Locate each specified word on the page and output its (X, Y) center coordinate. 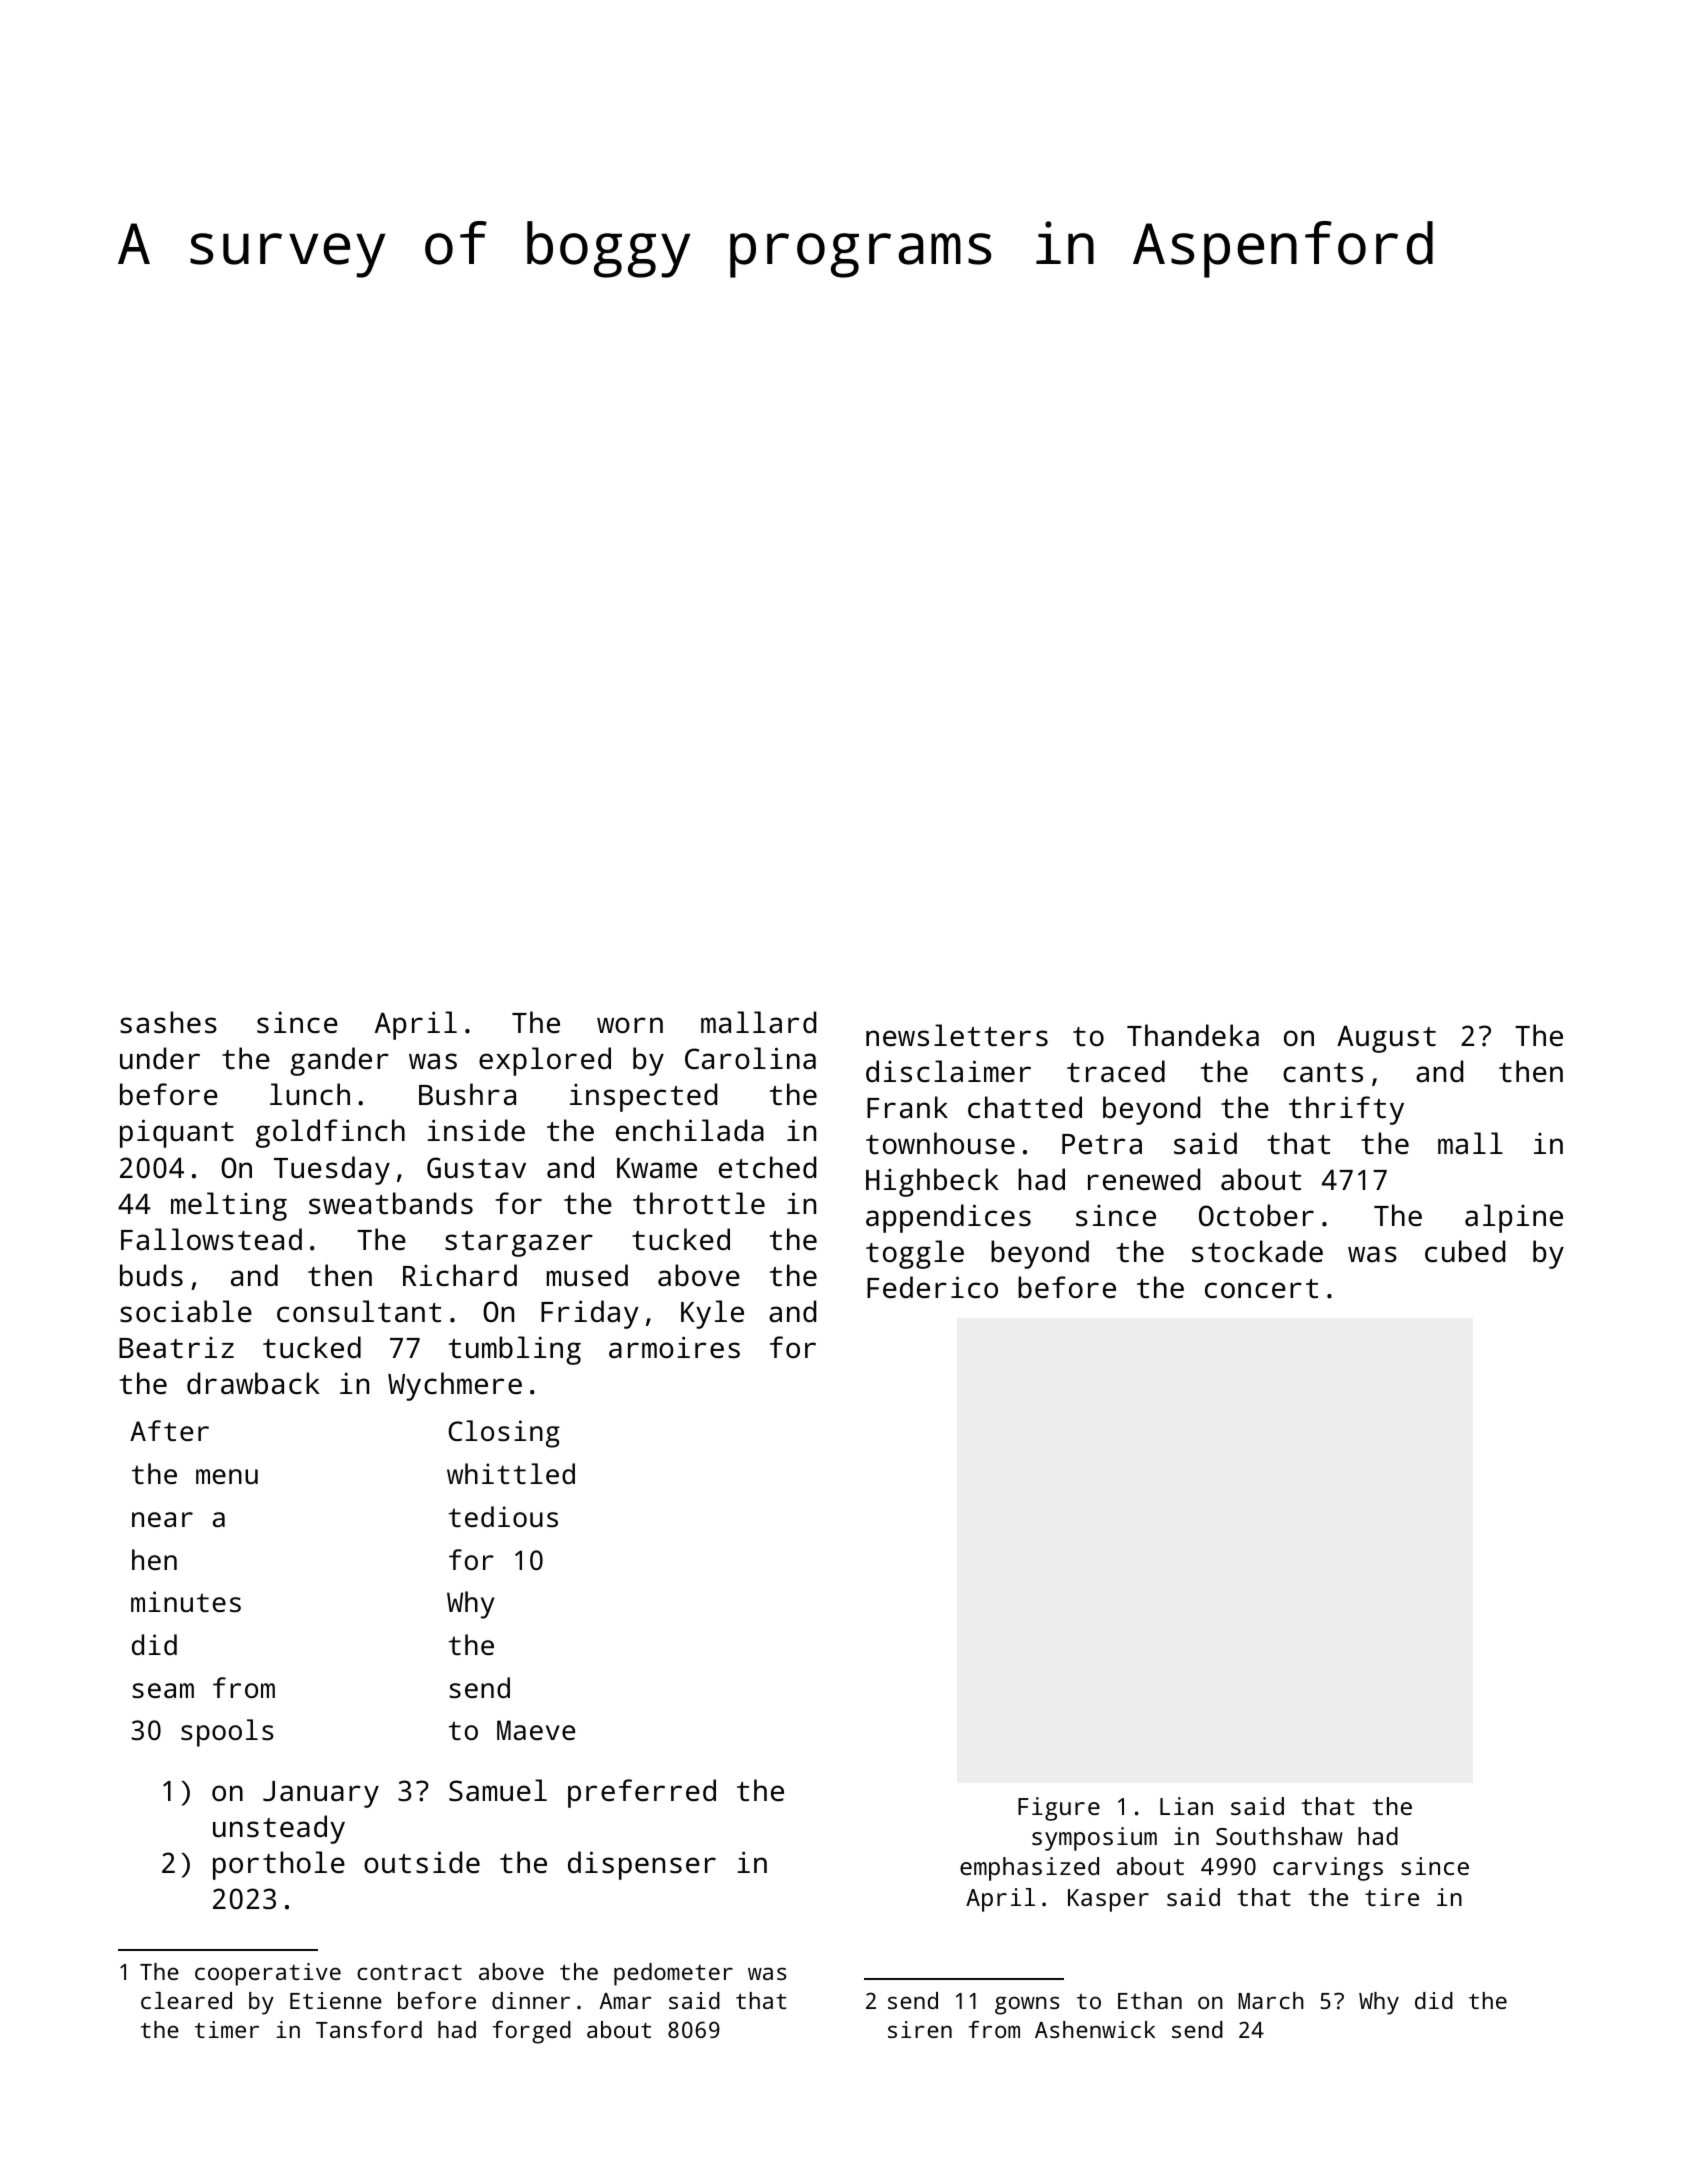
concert (1261, 1289)
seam (163, 1691)
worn (630, 1025)
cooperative (268, 1974)
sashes (168, 1022)
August (1386, 1039)
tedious (503, 1516)
